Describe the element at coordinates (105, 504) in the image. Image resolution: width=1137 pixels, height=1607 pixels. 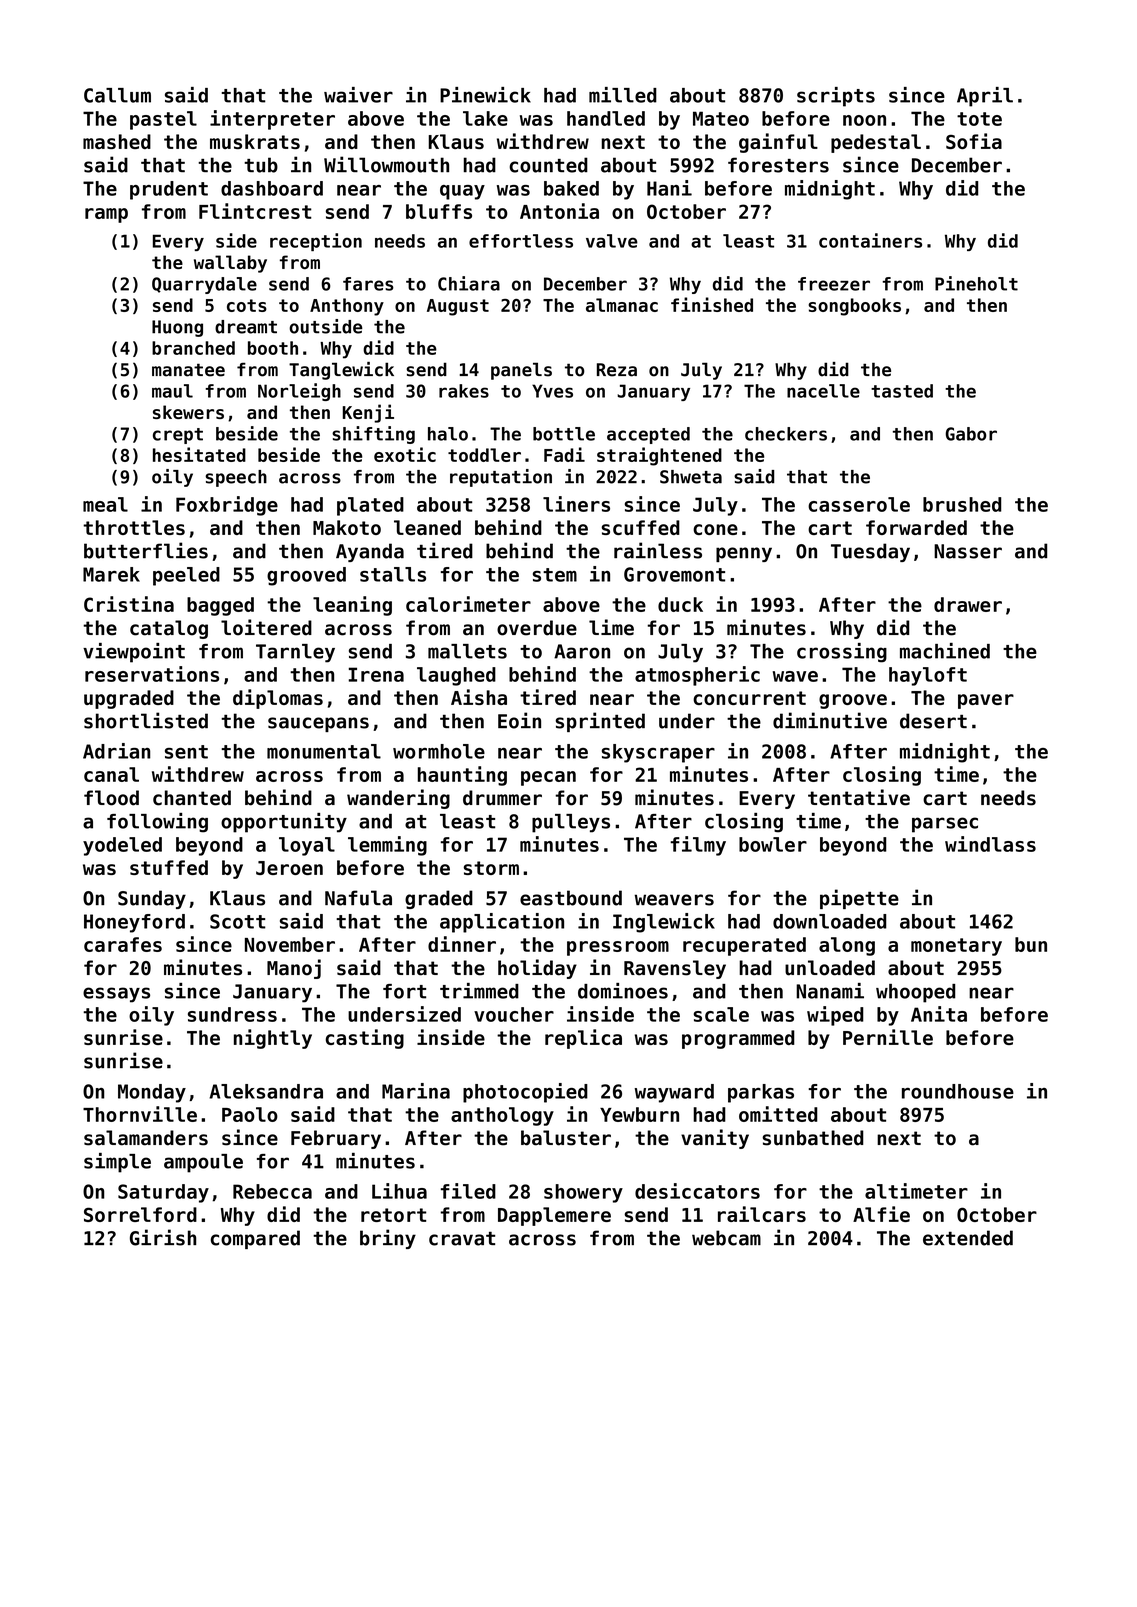
I see `meal` at that location.
